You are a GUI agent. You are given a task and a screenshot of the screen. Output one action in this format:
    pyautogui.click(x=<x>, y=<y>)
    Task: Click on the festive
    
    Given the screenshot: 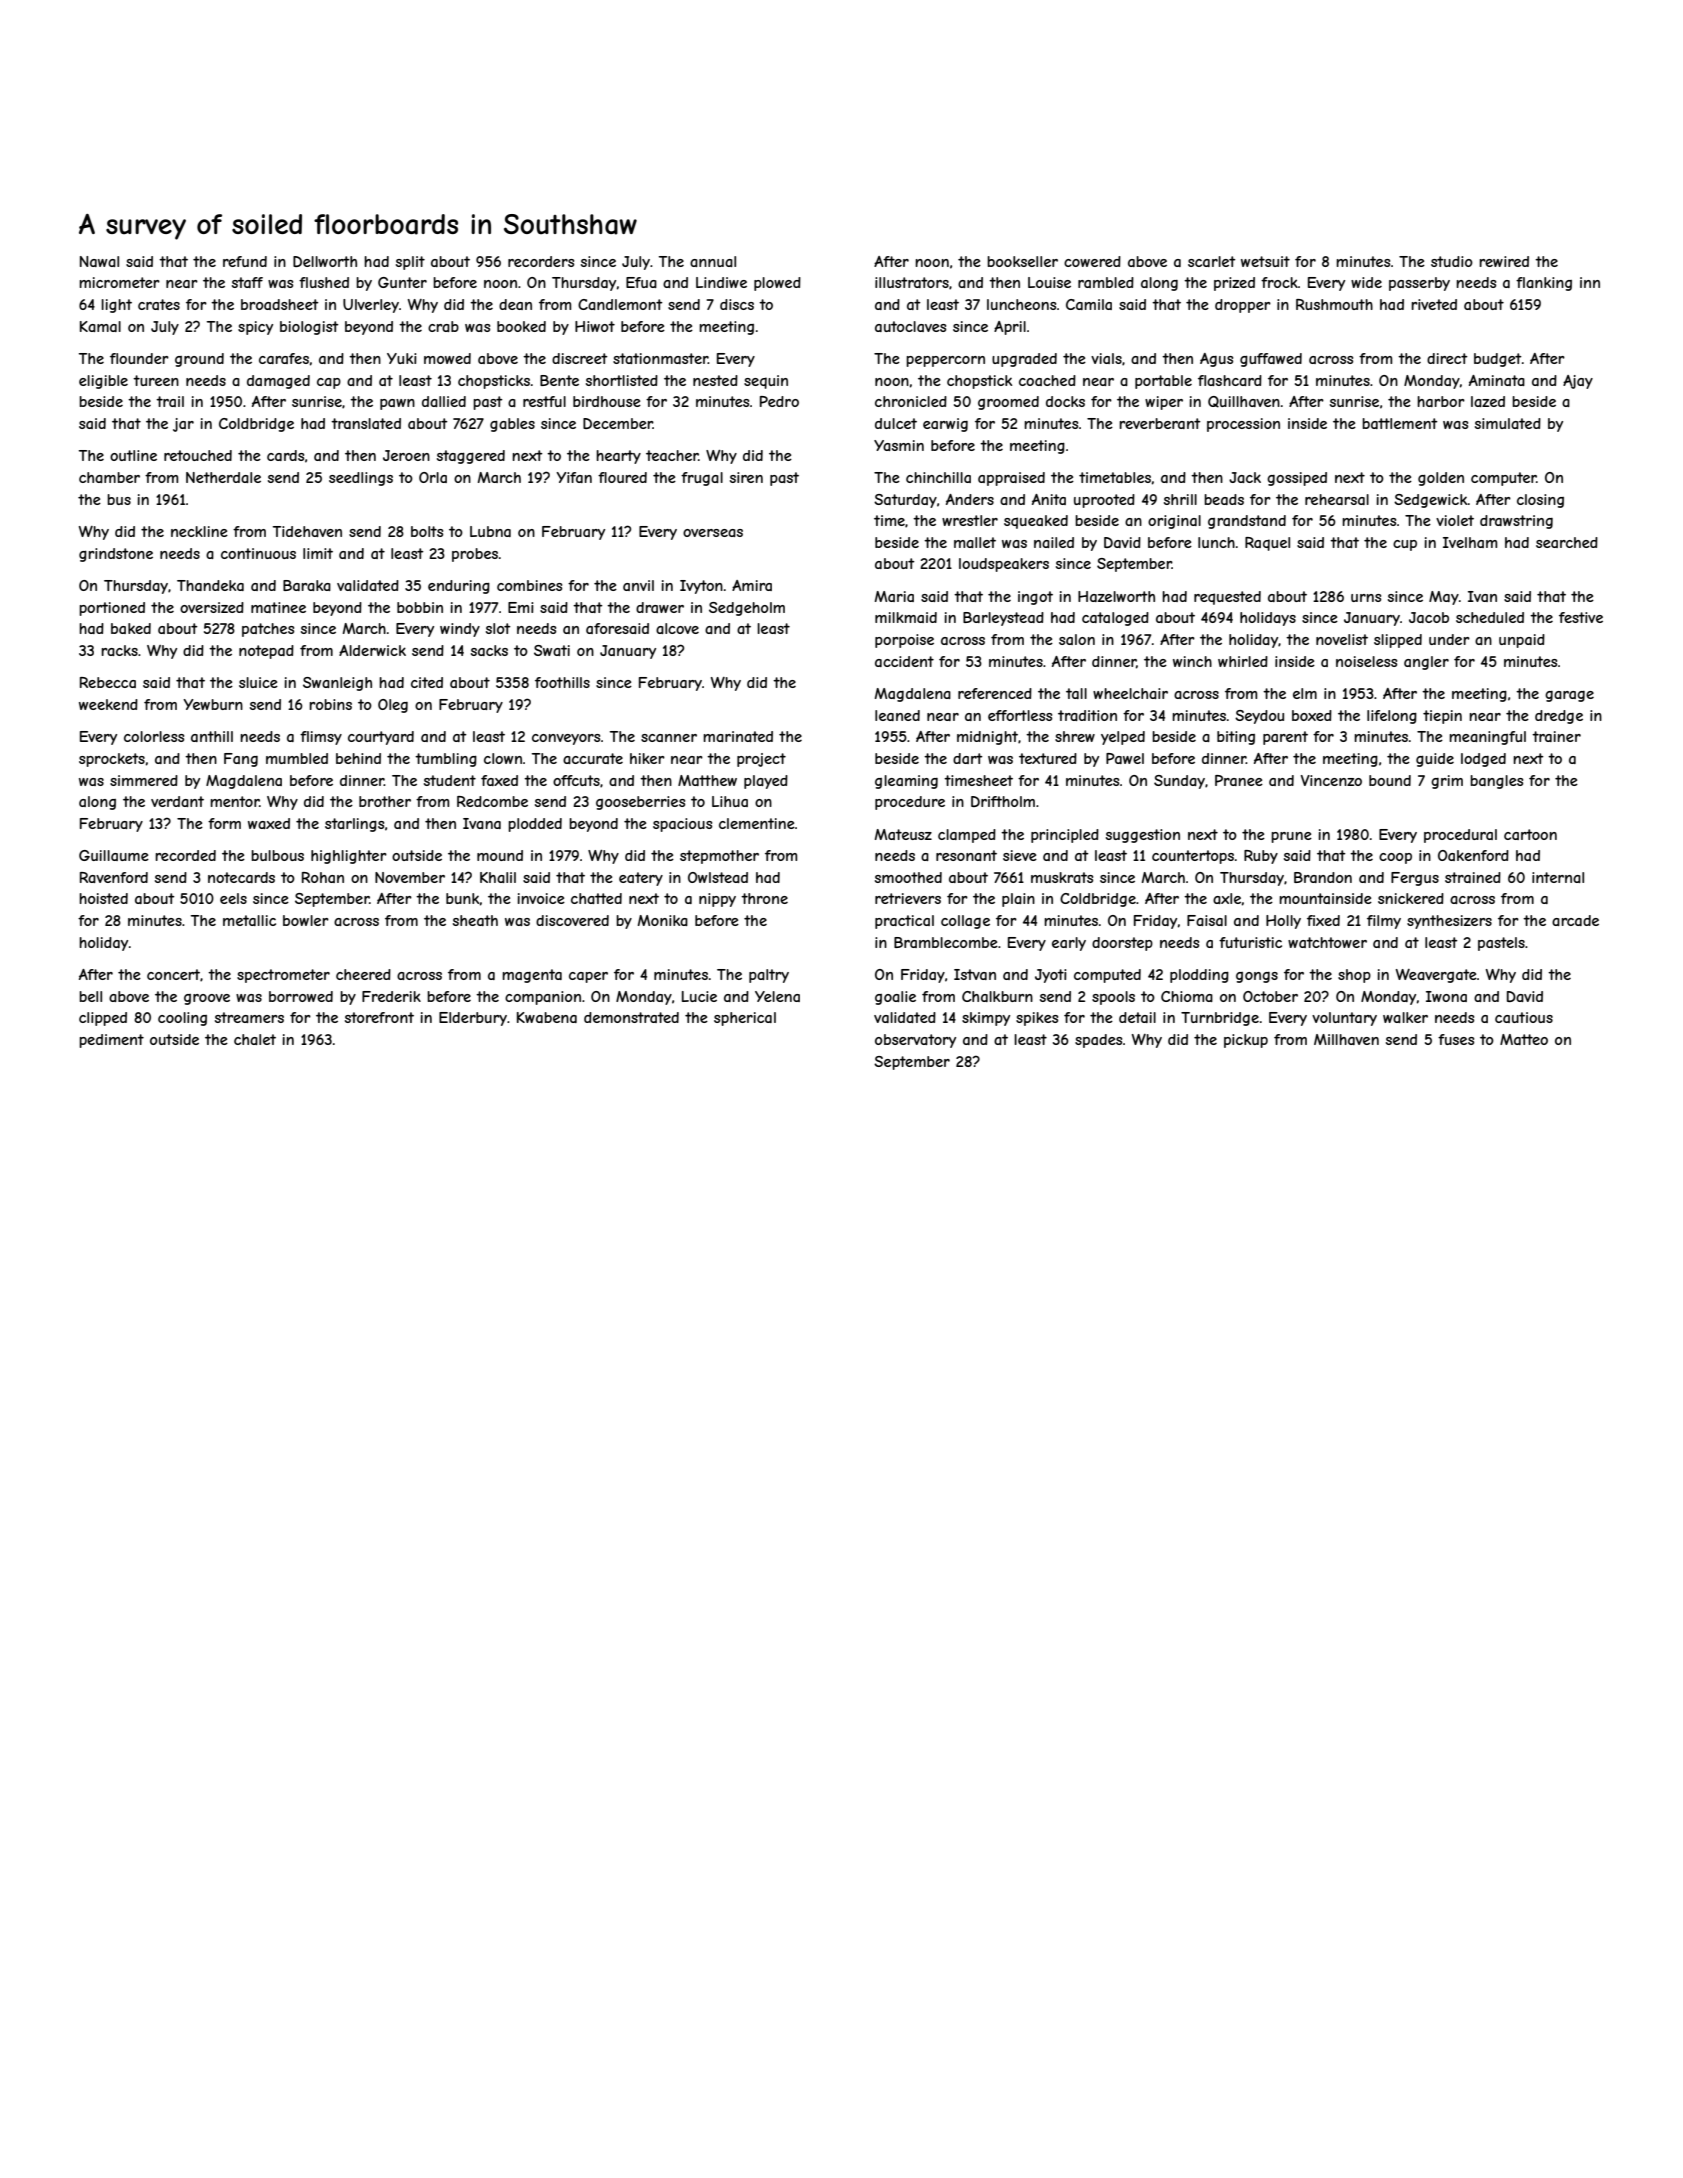 What is the action you would take?
    pyautogui.click(x=1581, y=617)
